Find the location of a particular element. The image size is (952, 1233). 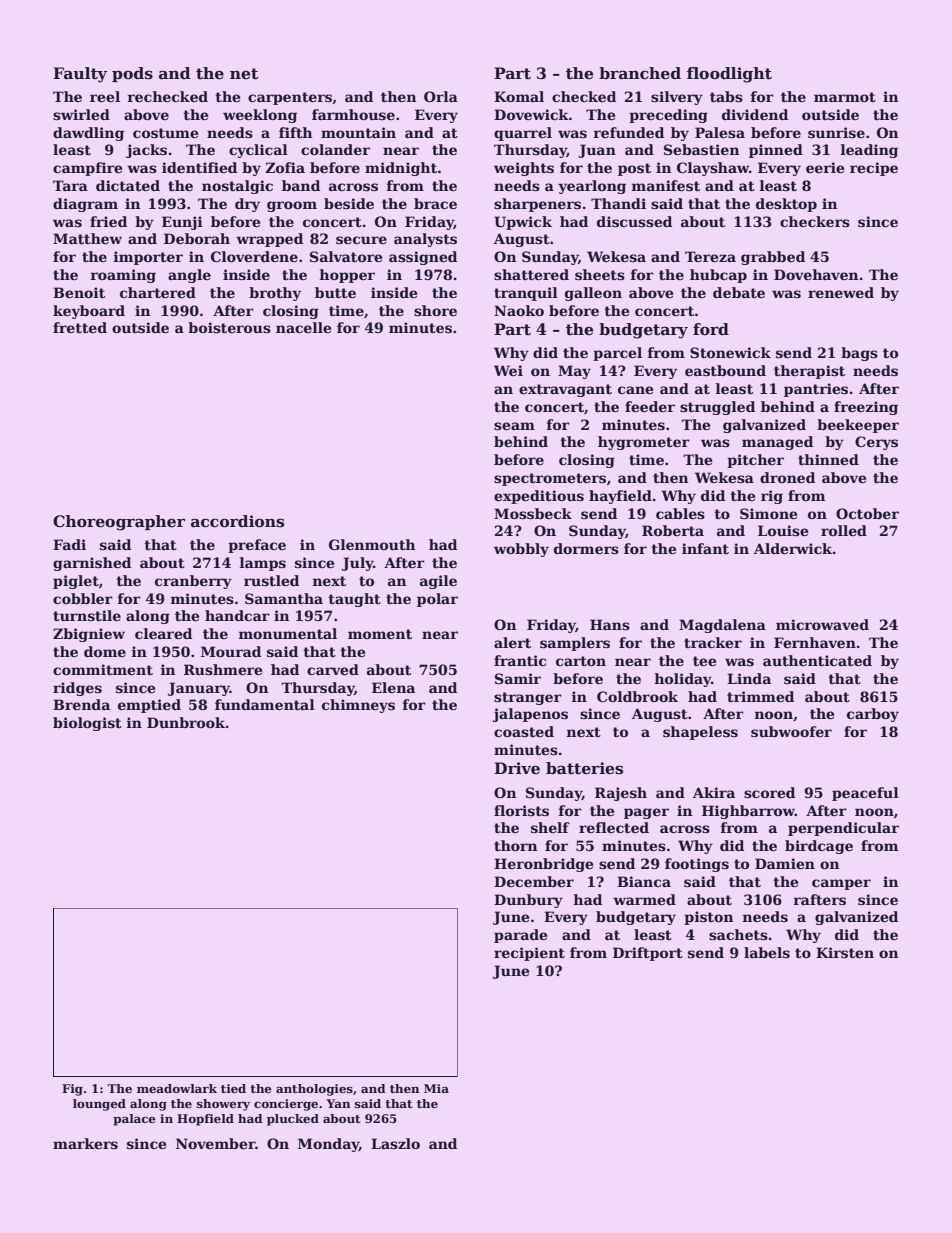

concierge is located at coordinates (286, 1105).
